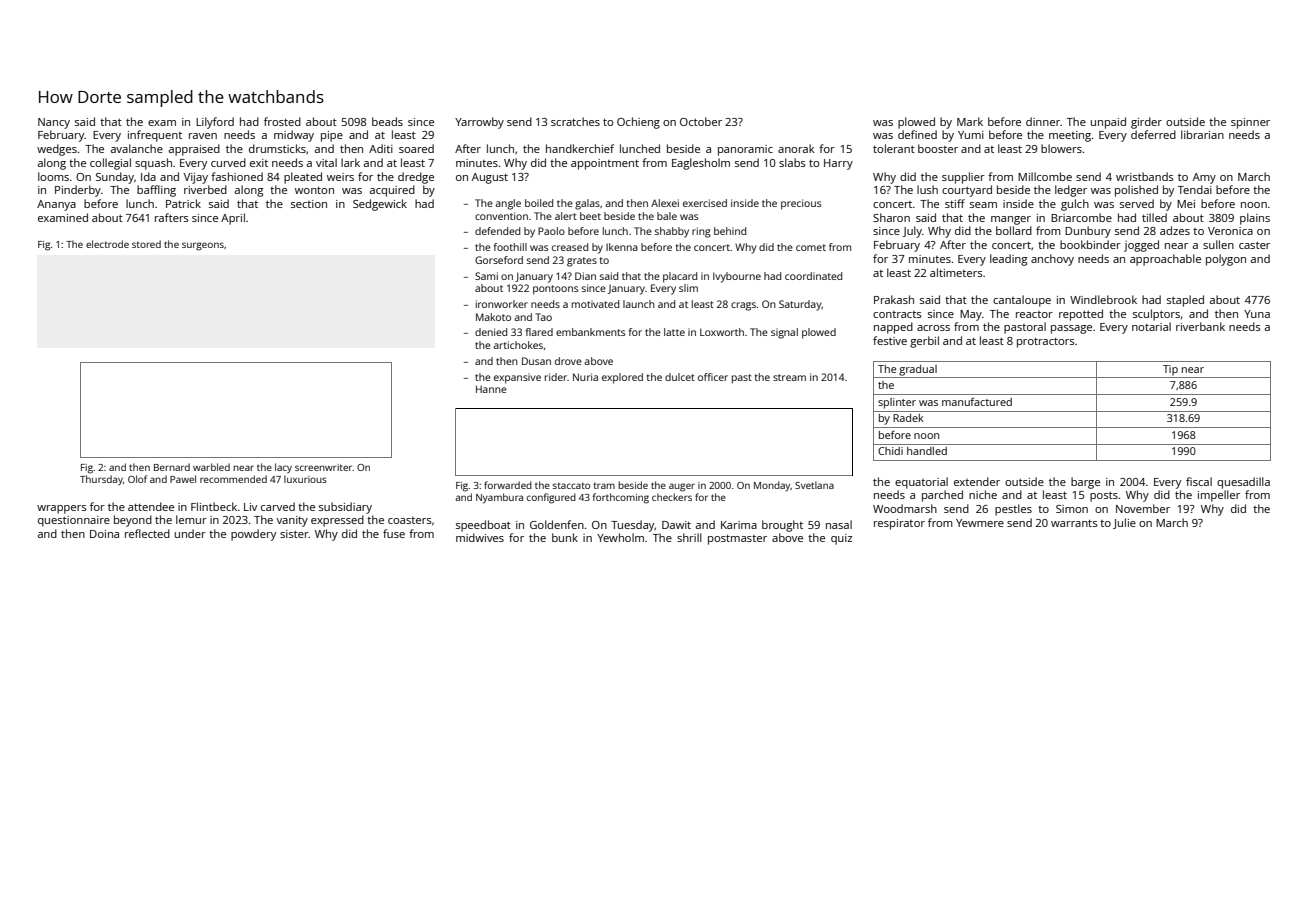 The height and width of the page is (924, 1308). Describe the element at coordinates (491, 389) in the page. I see `Hanne` at that location.
